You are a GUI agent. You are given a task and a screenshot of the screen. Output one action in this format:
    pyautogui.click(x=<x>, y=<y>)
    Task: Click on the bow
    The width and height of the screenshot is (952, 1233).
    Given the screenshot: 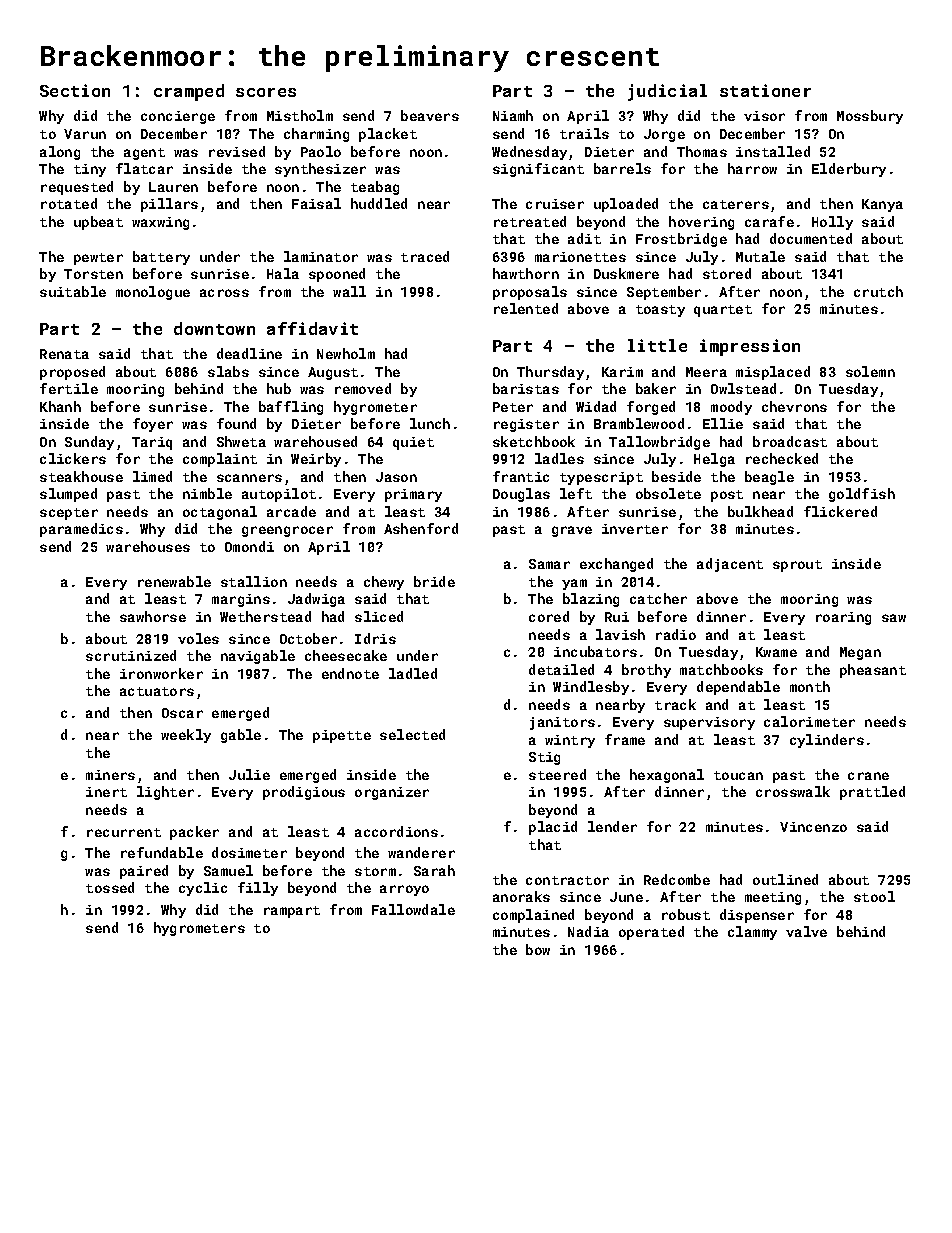 What is the action you would take?
    pyautogui.click(x=538, y=949)
